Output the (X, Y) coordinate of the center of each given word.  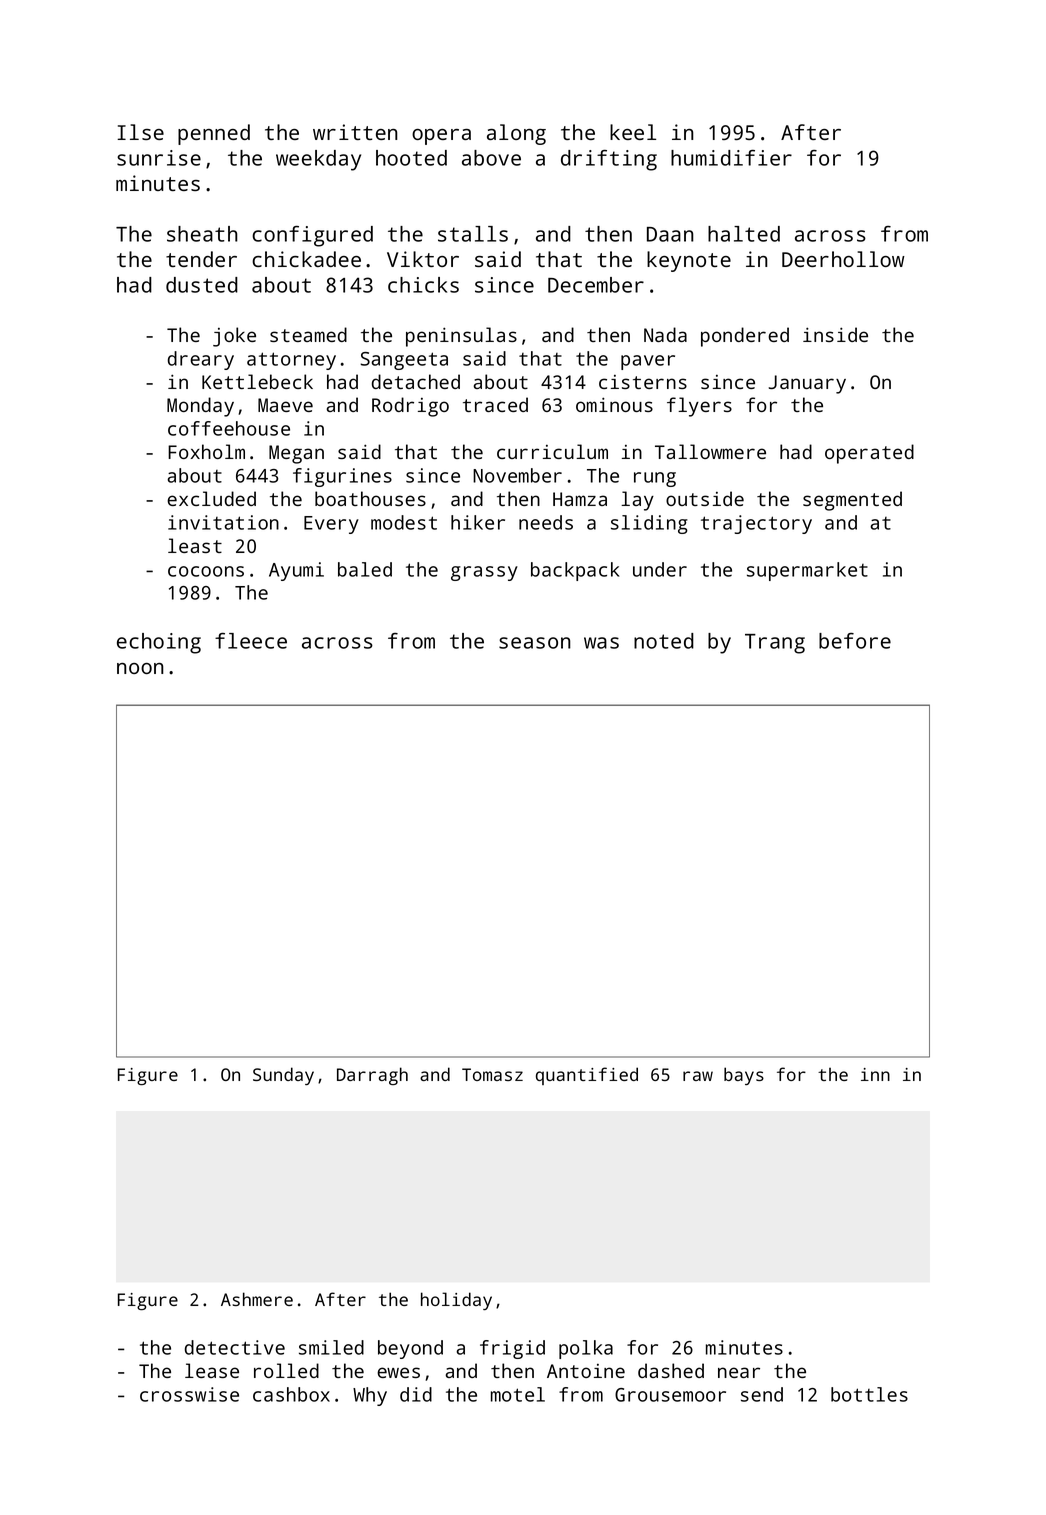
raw (698, 1076)
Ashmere (257, 1299)
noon (140, 668)
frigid (512, 1349)
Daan (670, 234)
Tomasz (492, 1074)
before (855, 641)
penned (214, 134)
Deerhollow (843, 259)
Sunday (283, 1076)
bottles (869, 1394)
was (601, 643)
